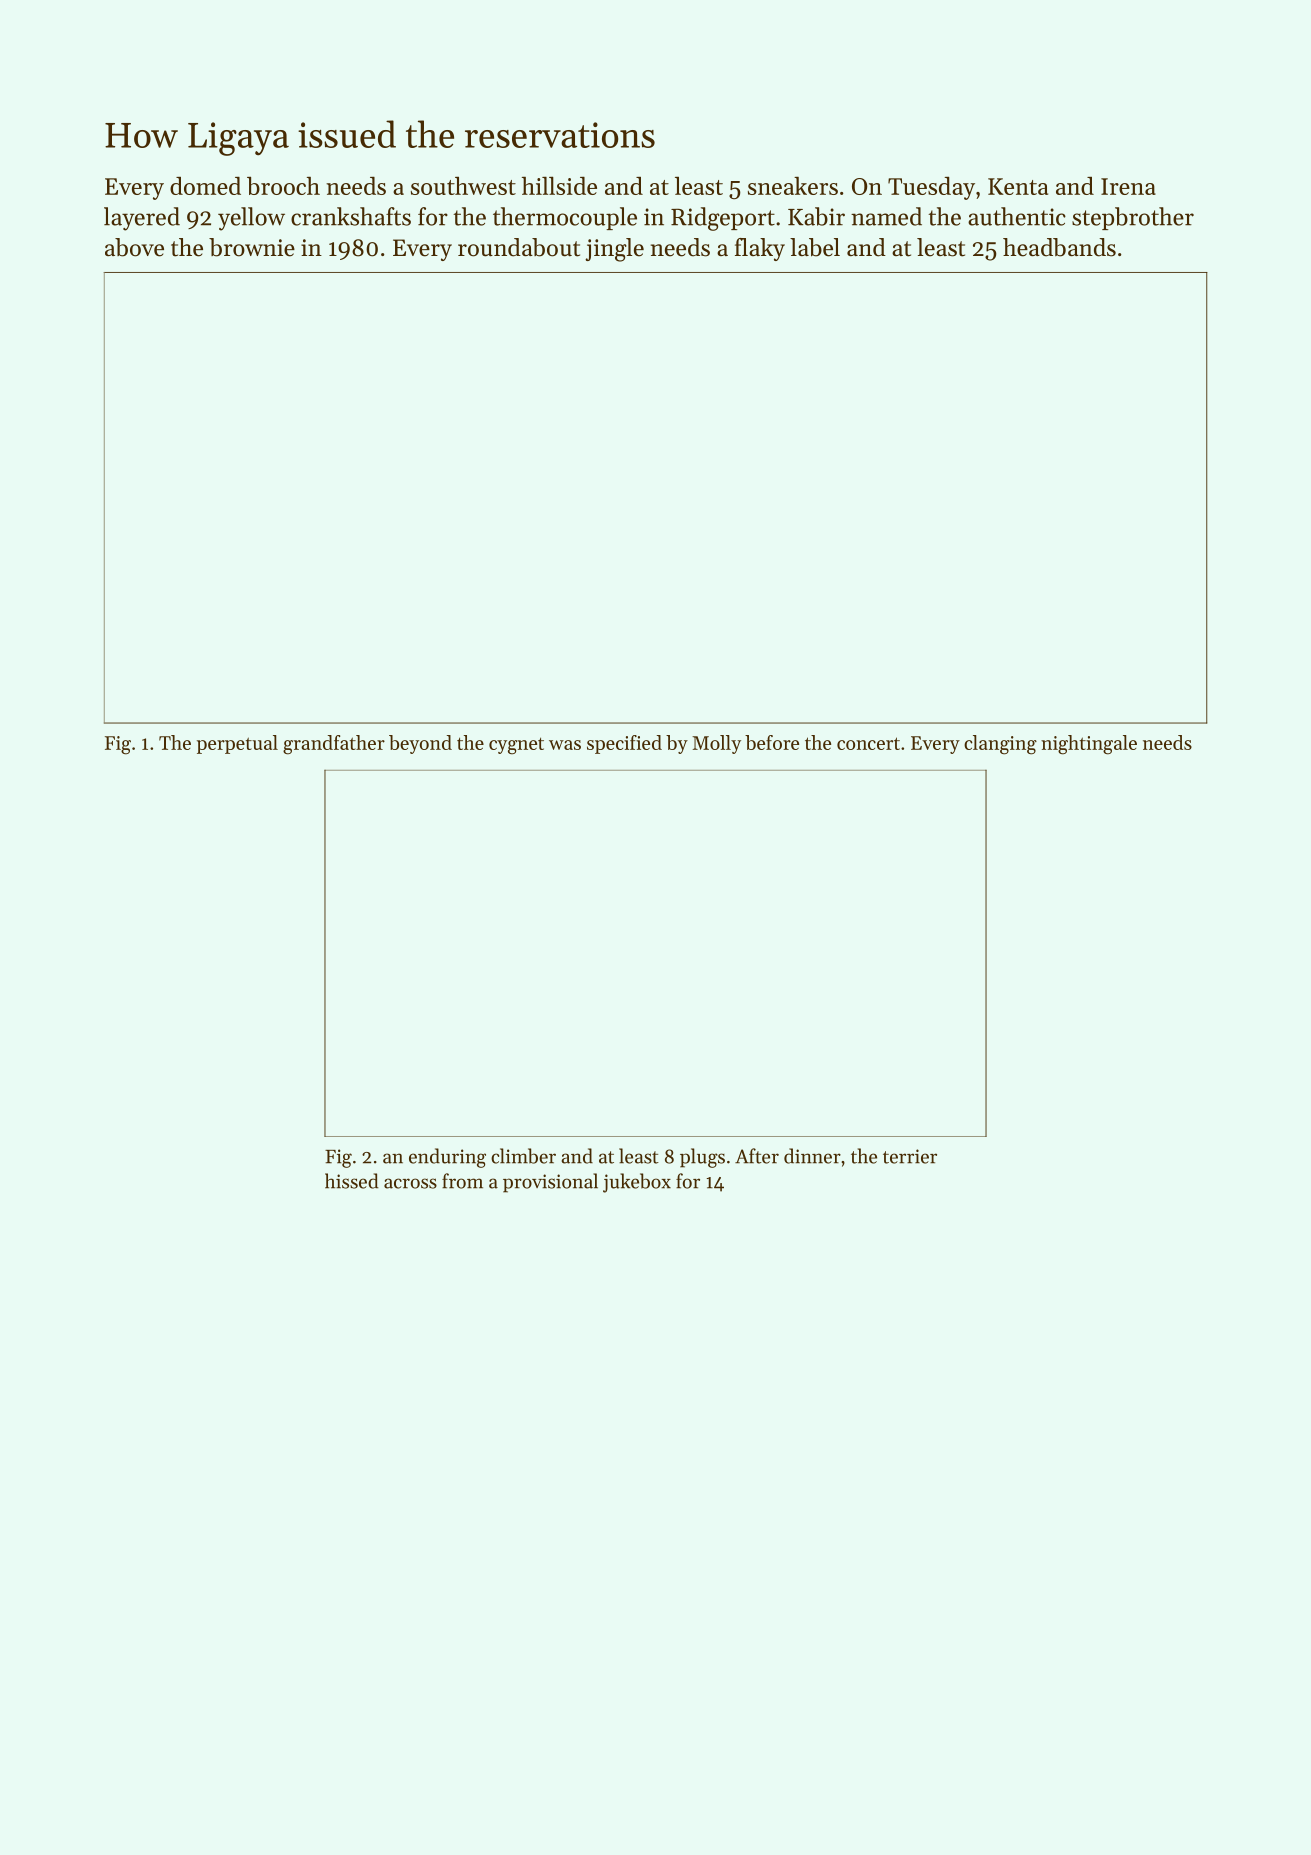 This screenshot has width=1311, height=1855. What do you see at coordinates (237, 744) in the screenshot?
I see `perpetual` at bounding box center [237, 744].
